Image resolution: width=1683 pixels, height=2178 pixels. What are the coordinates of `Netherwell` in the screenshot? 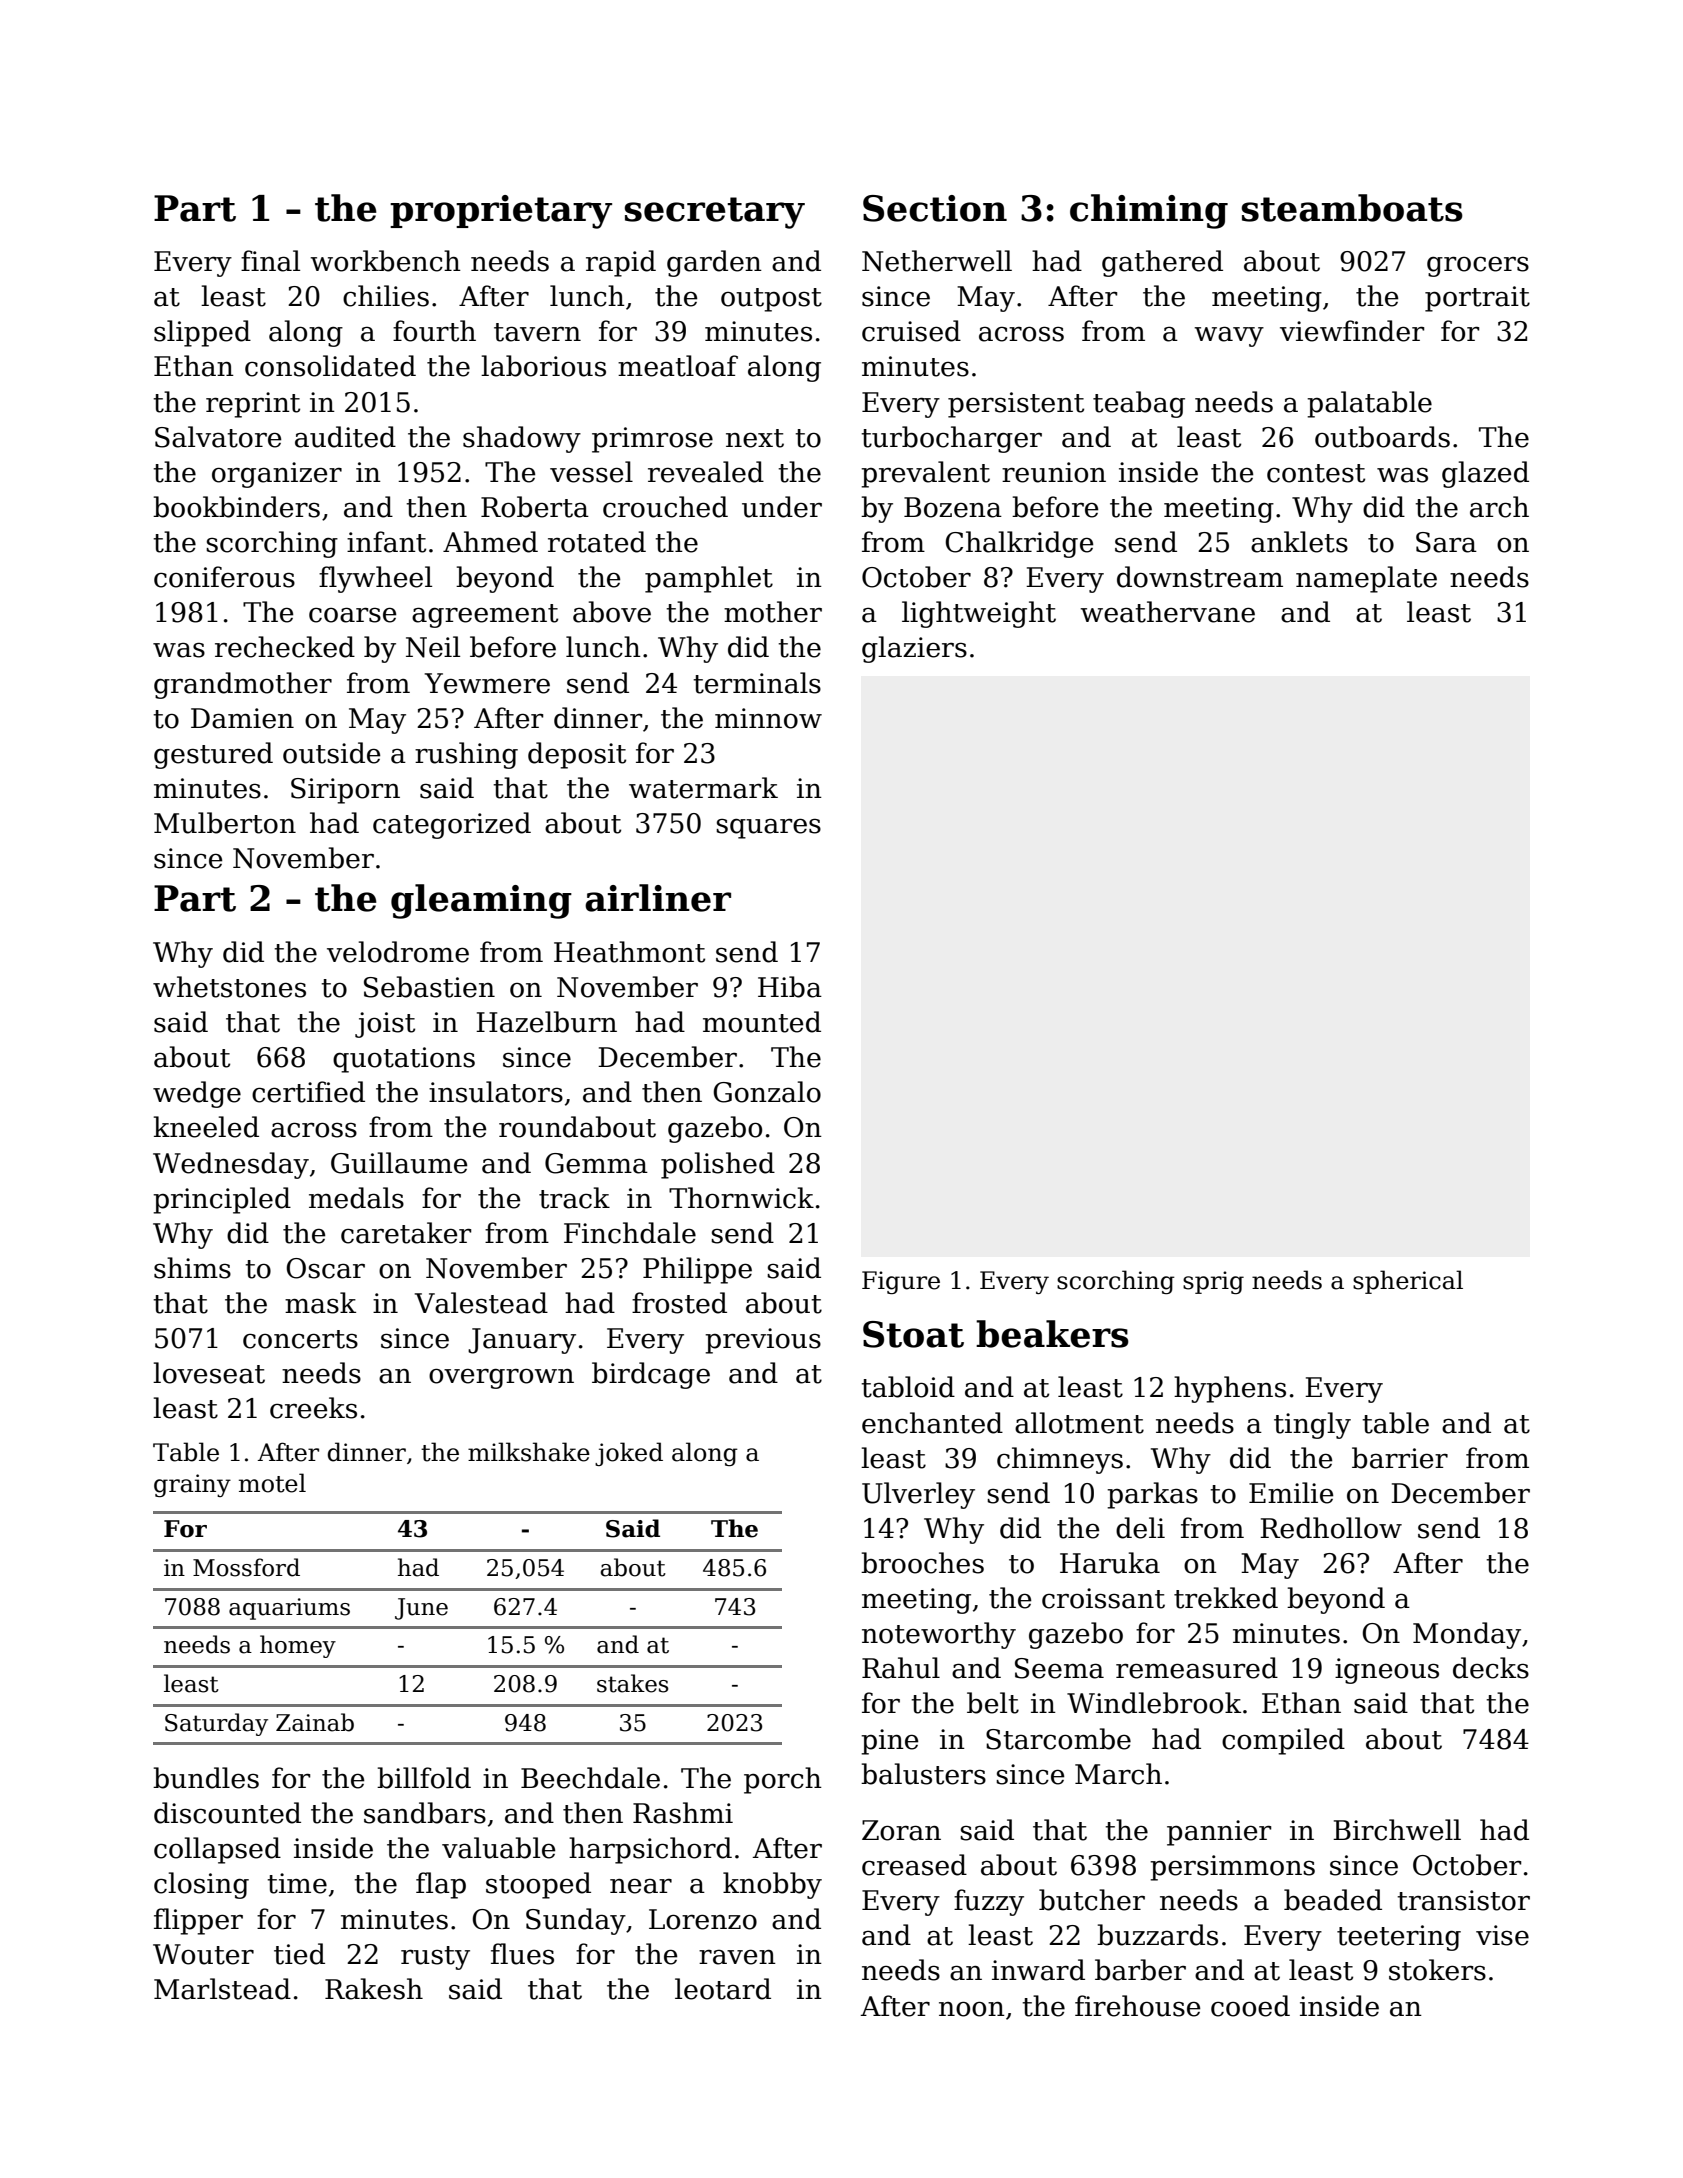 It's located at (937, 261).
